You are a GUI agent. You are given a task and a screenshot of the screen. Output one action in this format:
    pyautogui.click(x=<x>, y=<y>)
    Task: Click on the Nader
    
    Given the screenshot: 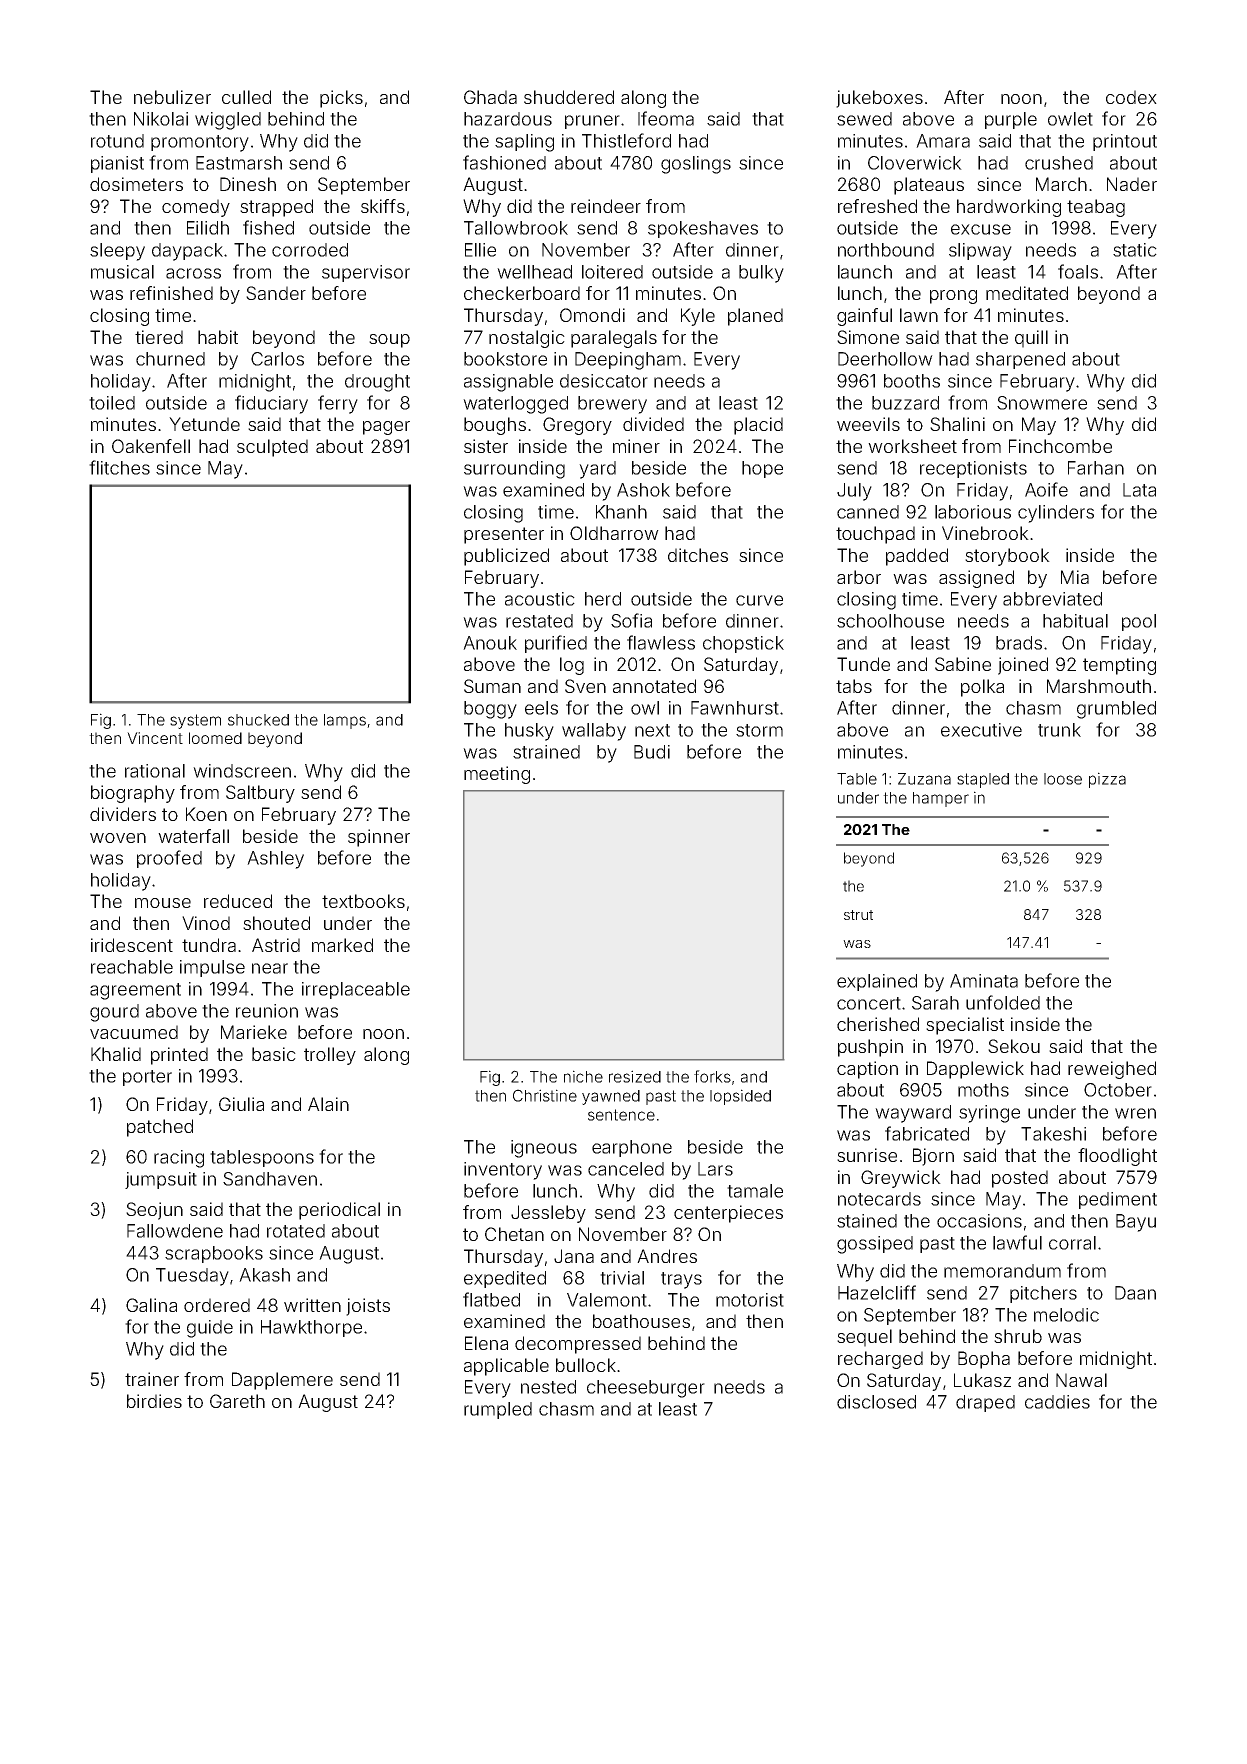 What is the action you would take?
    pyautogui.click(x=1132, y=184)
